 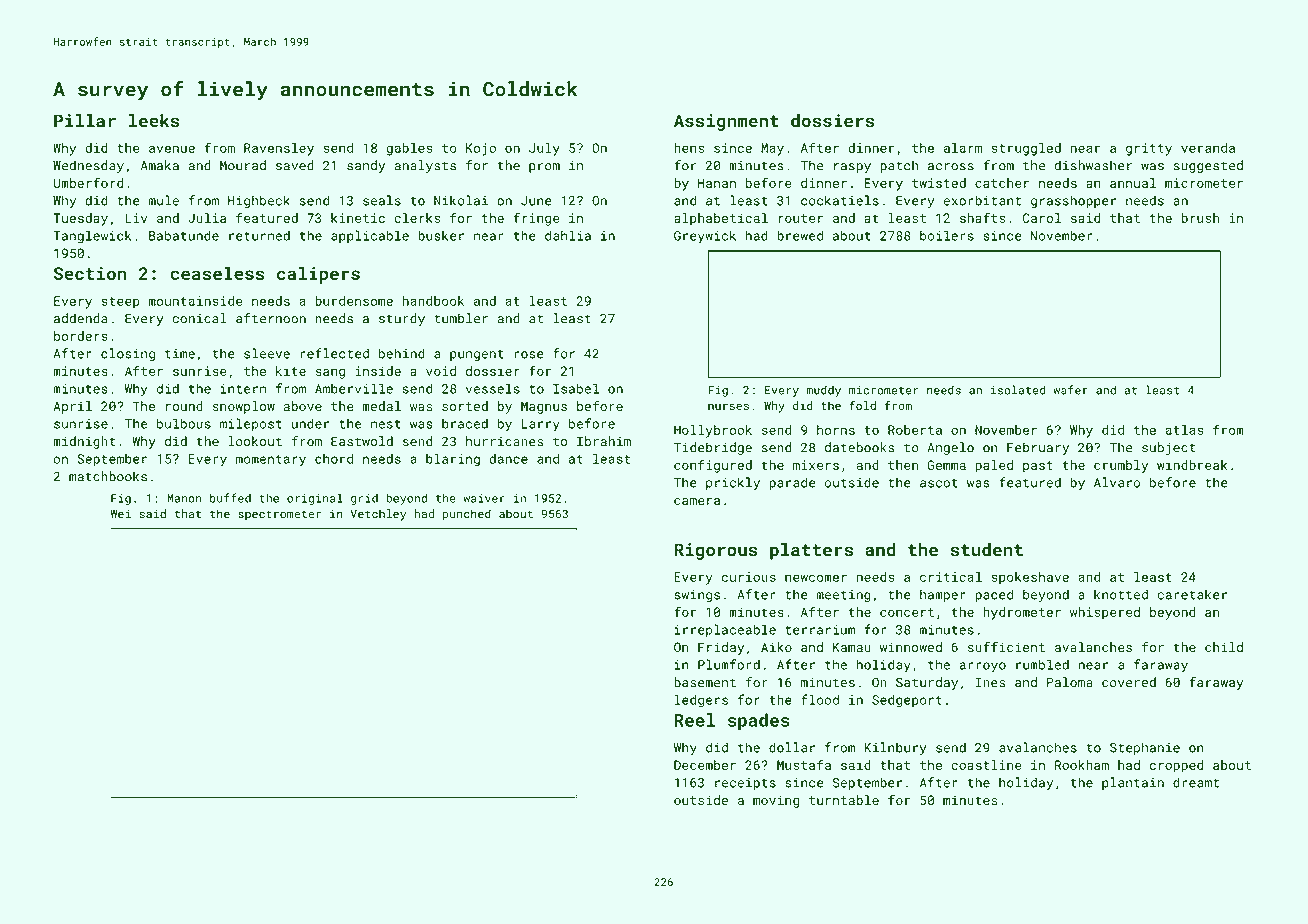 I want to click on April, so click(x=72, y=407).
